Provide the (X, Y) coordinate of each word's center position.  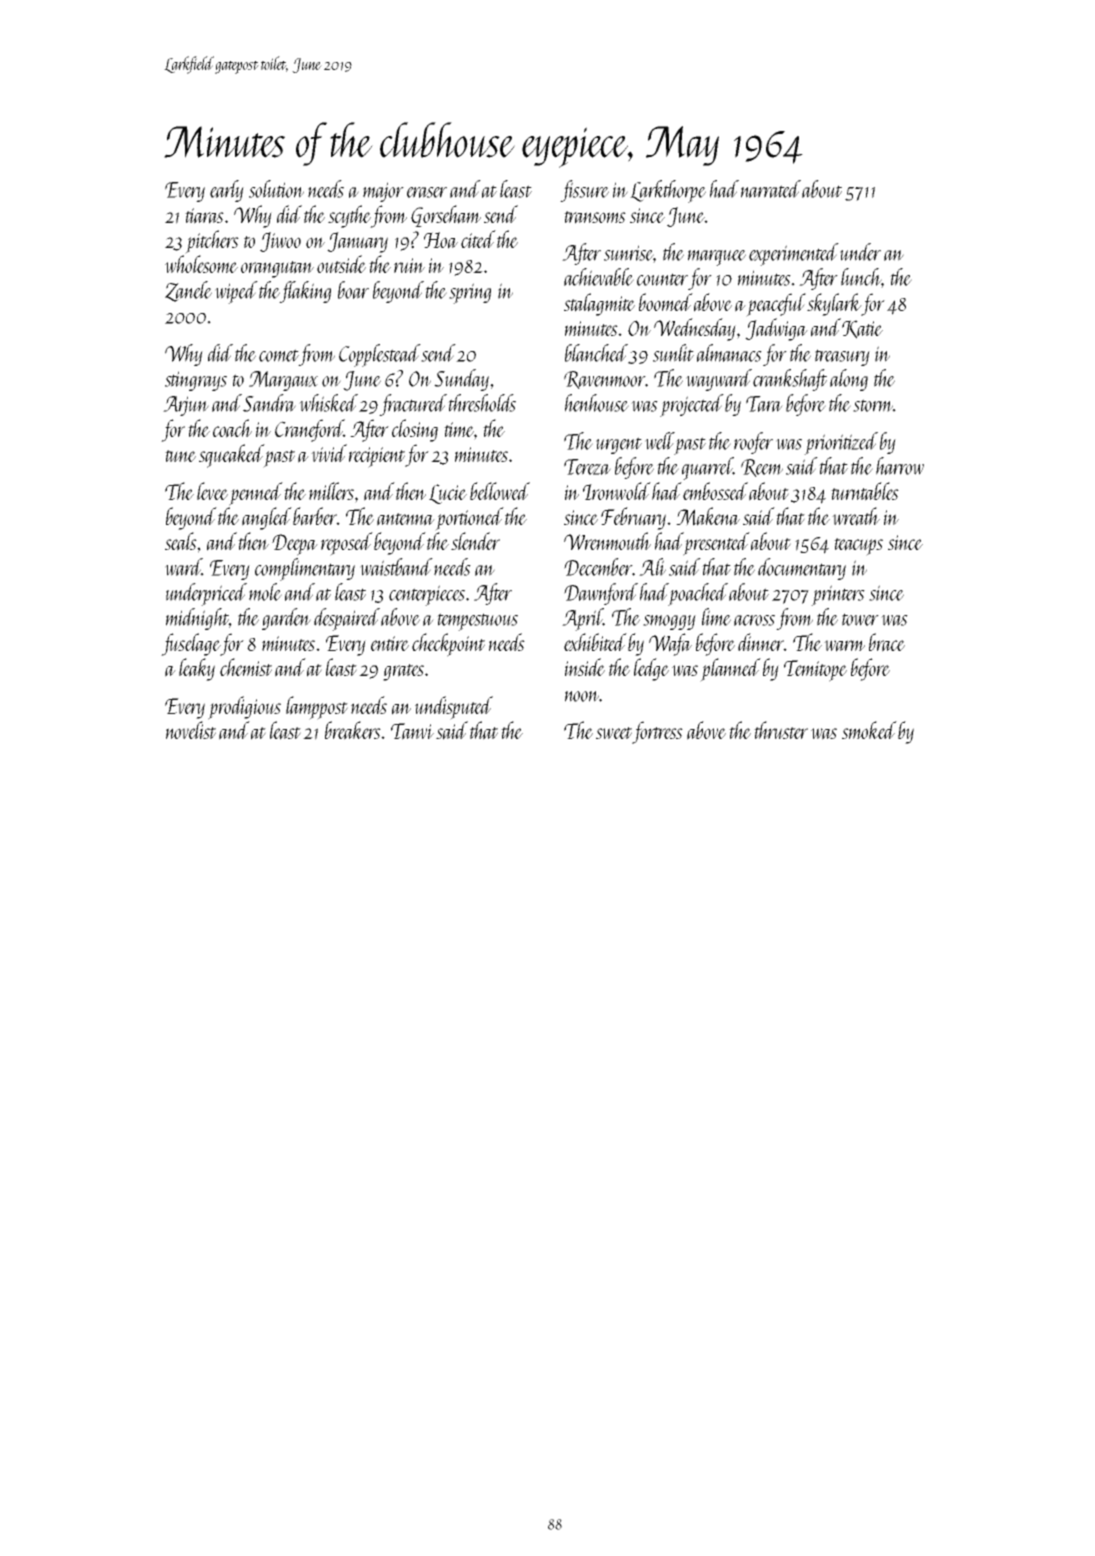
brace (887, 642)
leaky (197, 669)
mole (265, 592)
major (383, 192)
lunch (861, 277)
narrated (771, 189)
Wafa (670, 644)
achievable (599, 277)
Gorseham (446, 216)
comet (279, 355)
